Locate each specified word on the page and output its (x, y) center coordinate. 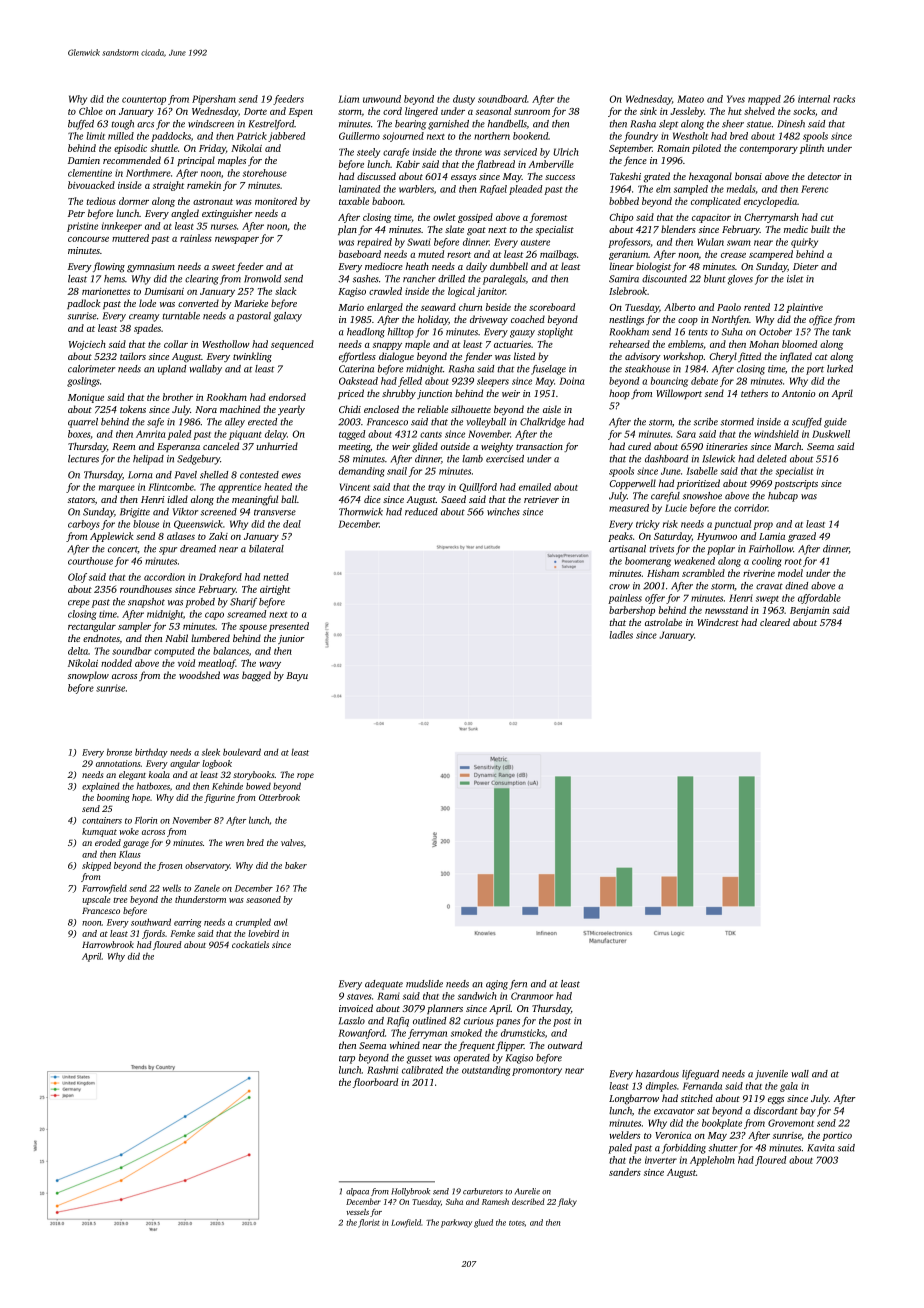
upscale (96, 900)
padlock (83, 304)
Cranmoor (532, 996)
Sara (686, 434)
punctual (732, 525)
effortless (357, 357)
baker (296, 865)
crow (619, 587)
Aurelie (527, 1191)
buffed (81, 125)
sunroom (532, 112)
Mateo (690, 99)
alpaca (357, 1192)
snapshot (146, 603)
